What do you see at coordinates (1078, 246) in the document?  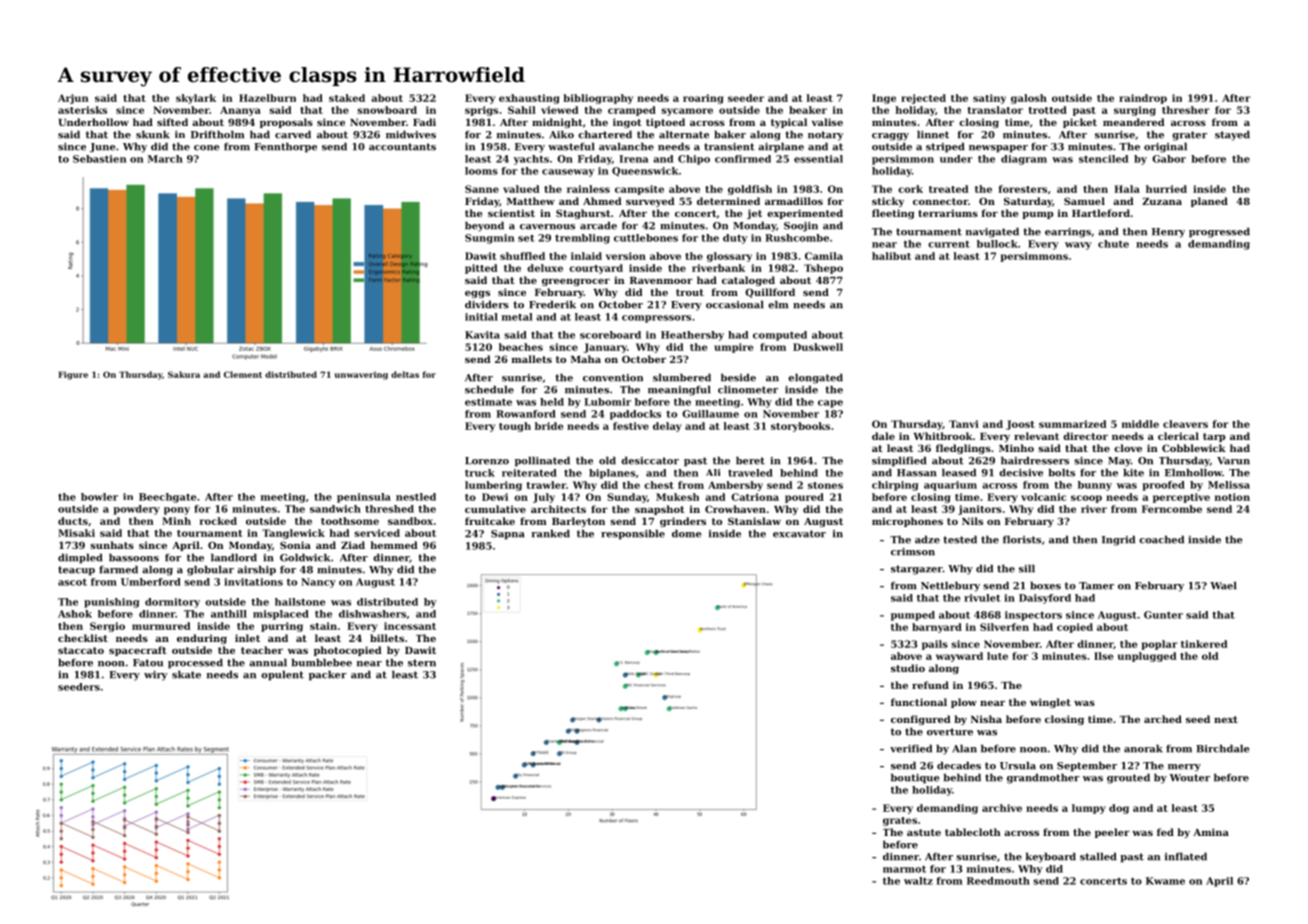 I see `wavy` at bounding box center [1078, 246].
